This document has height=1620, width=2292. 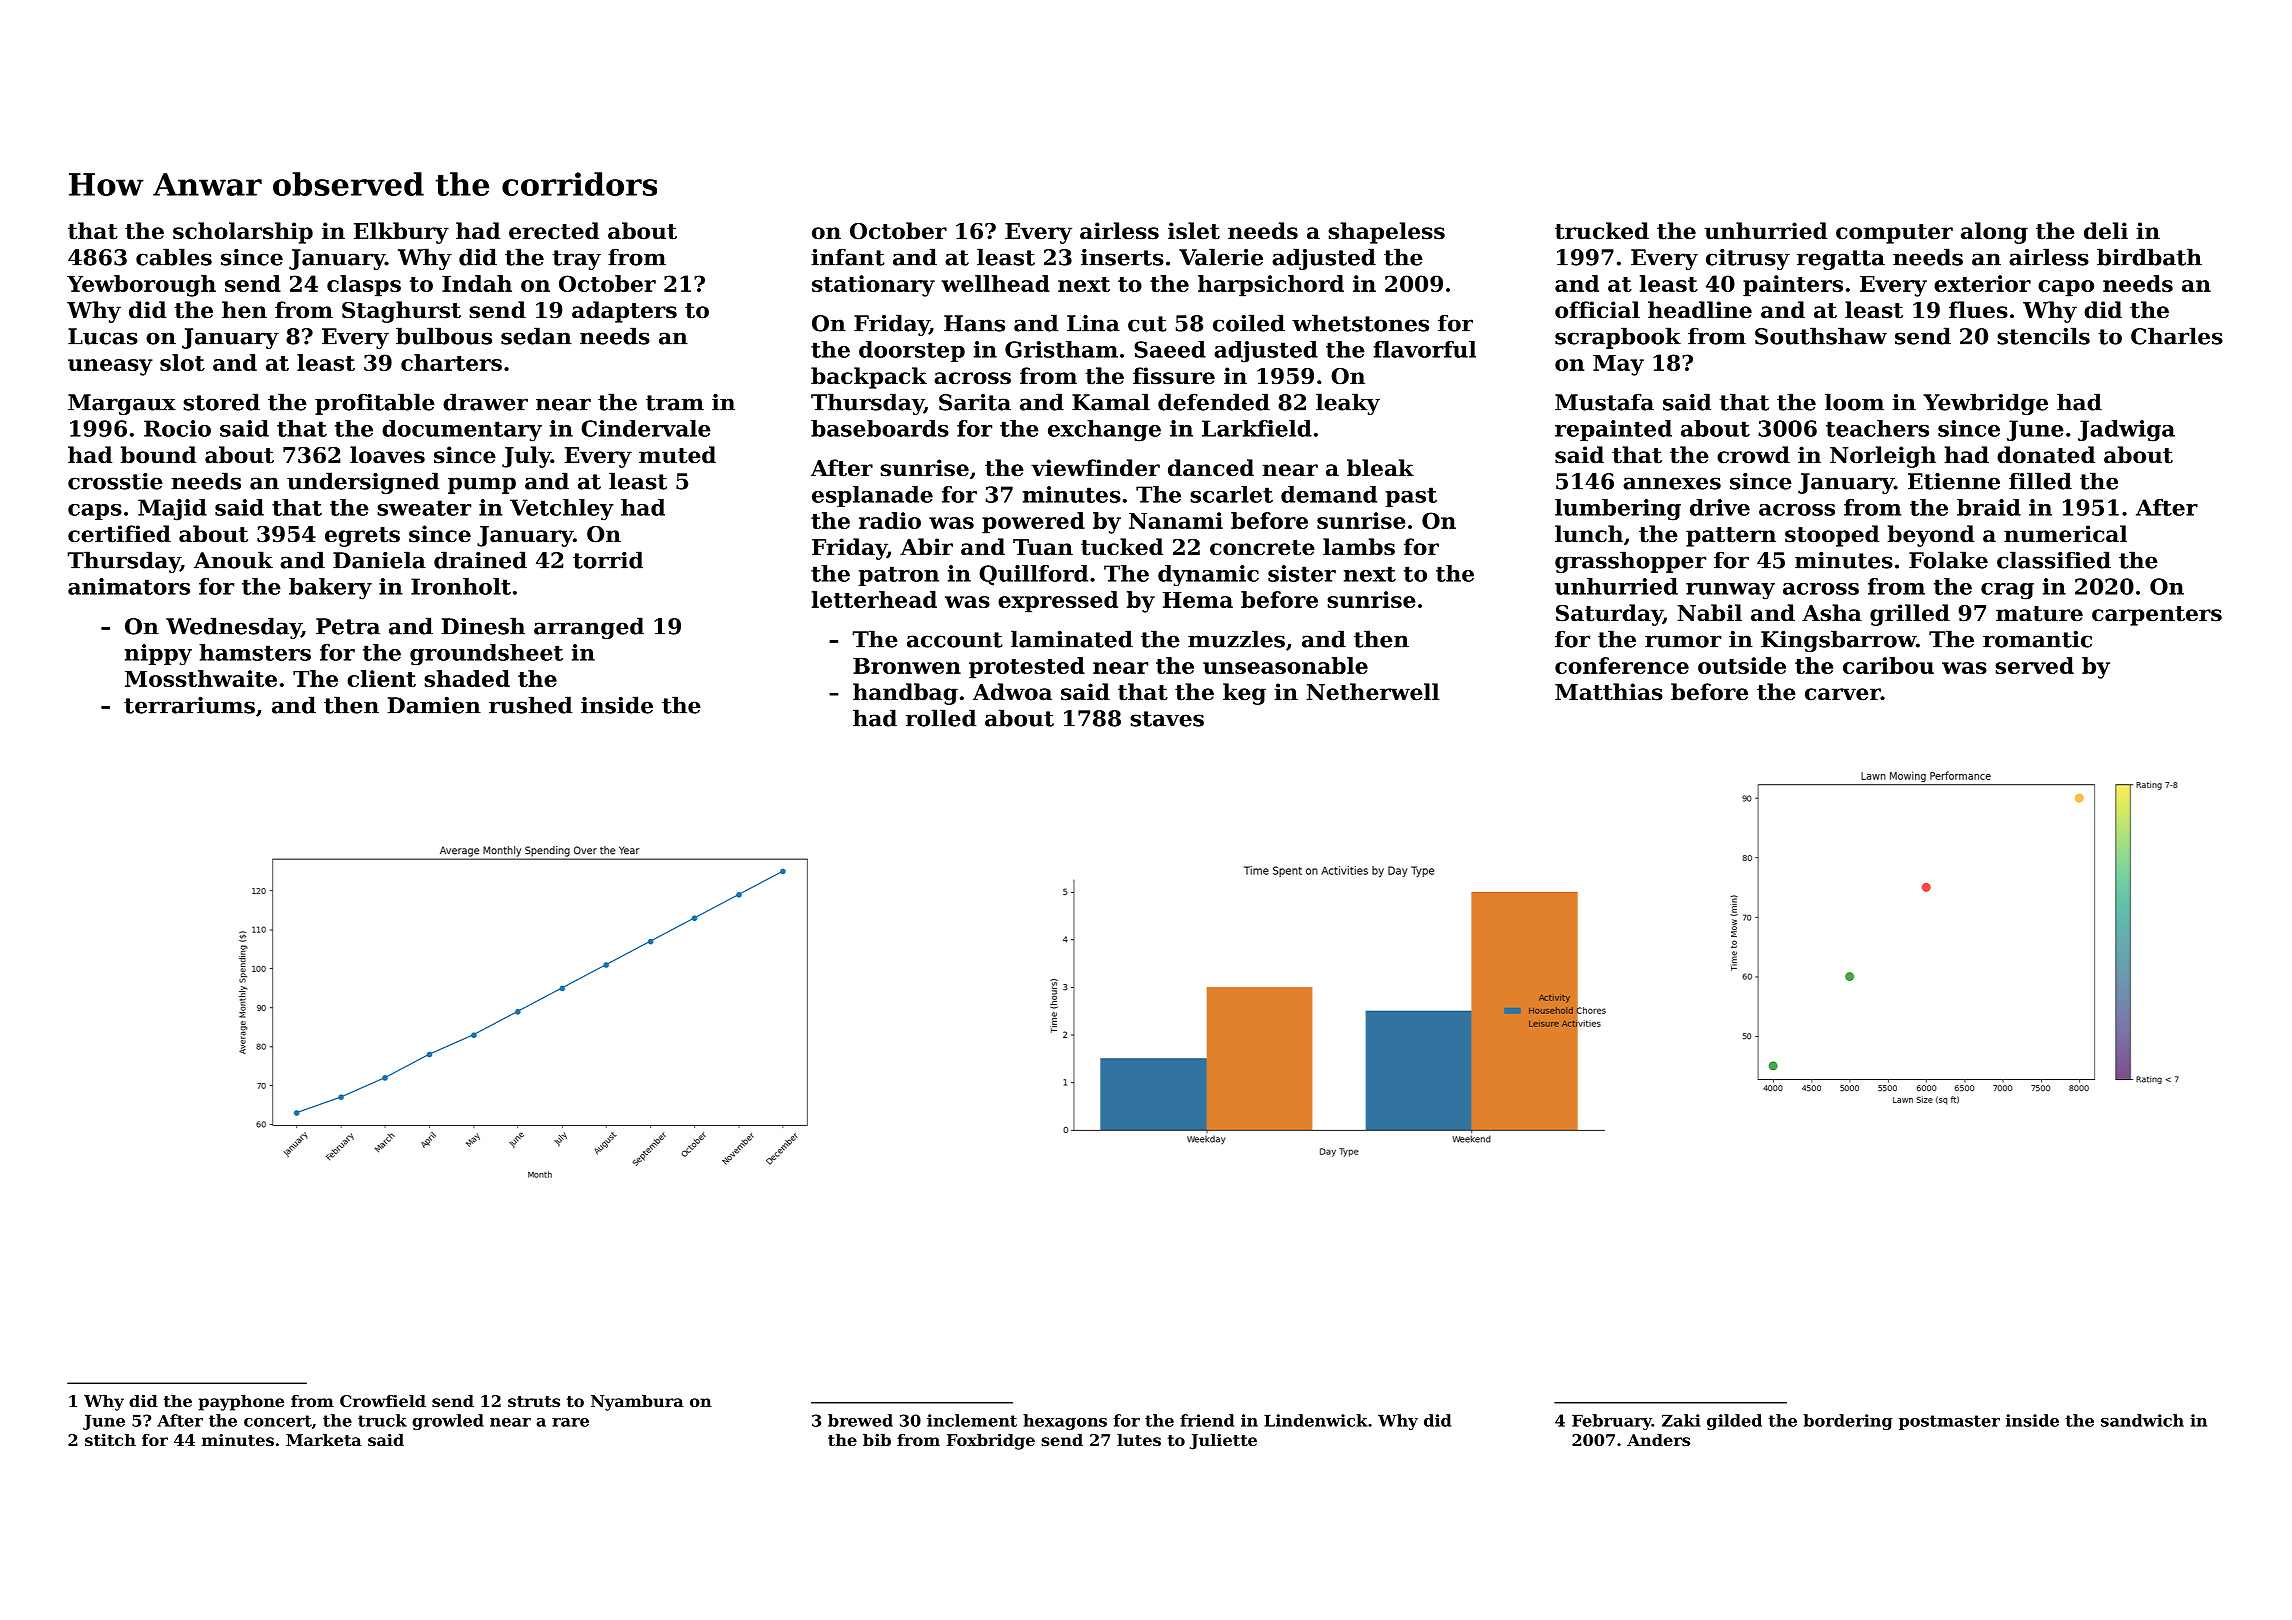 I want to click on deli, so click(x=2106, y=231).
